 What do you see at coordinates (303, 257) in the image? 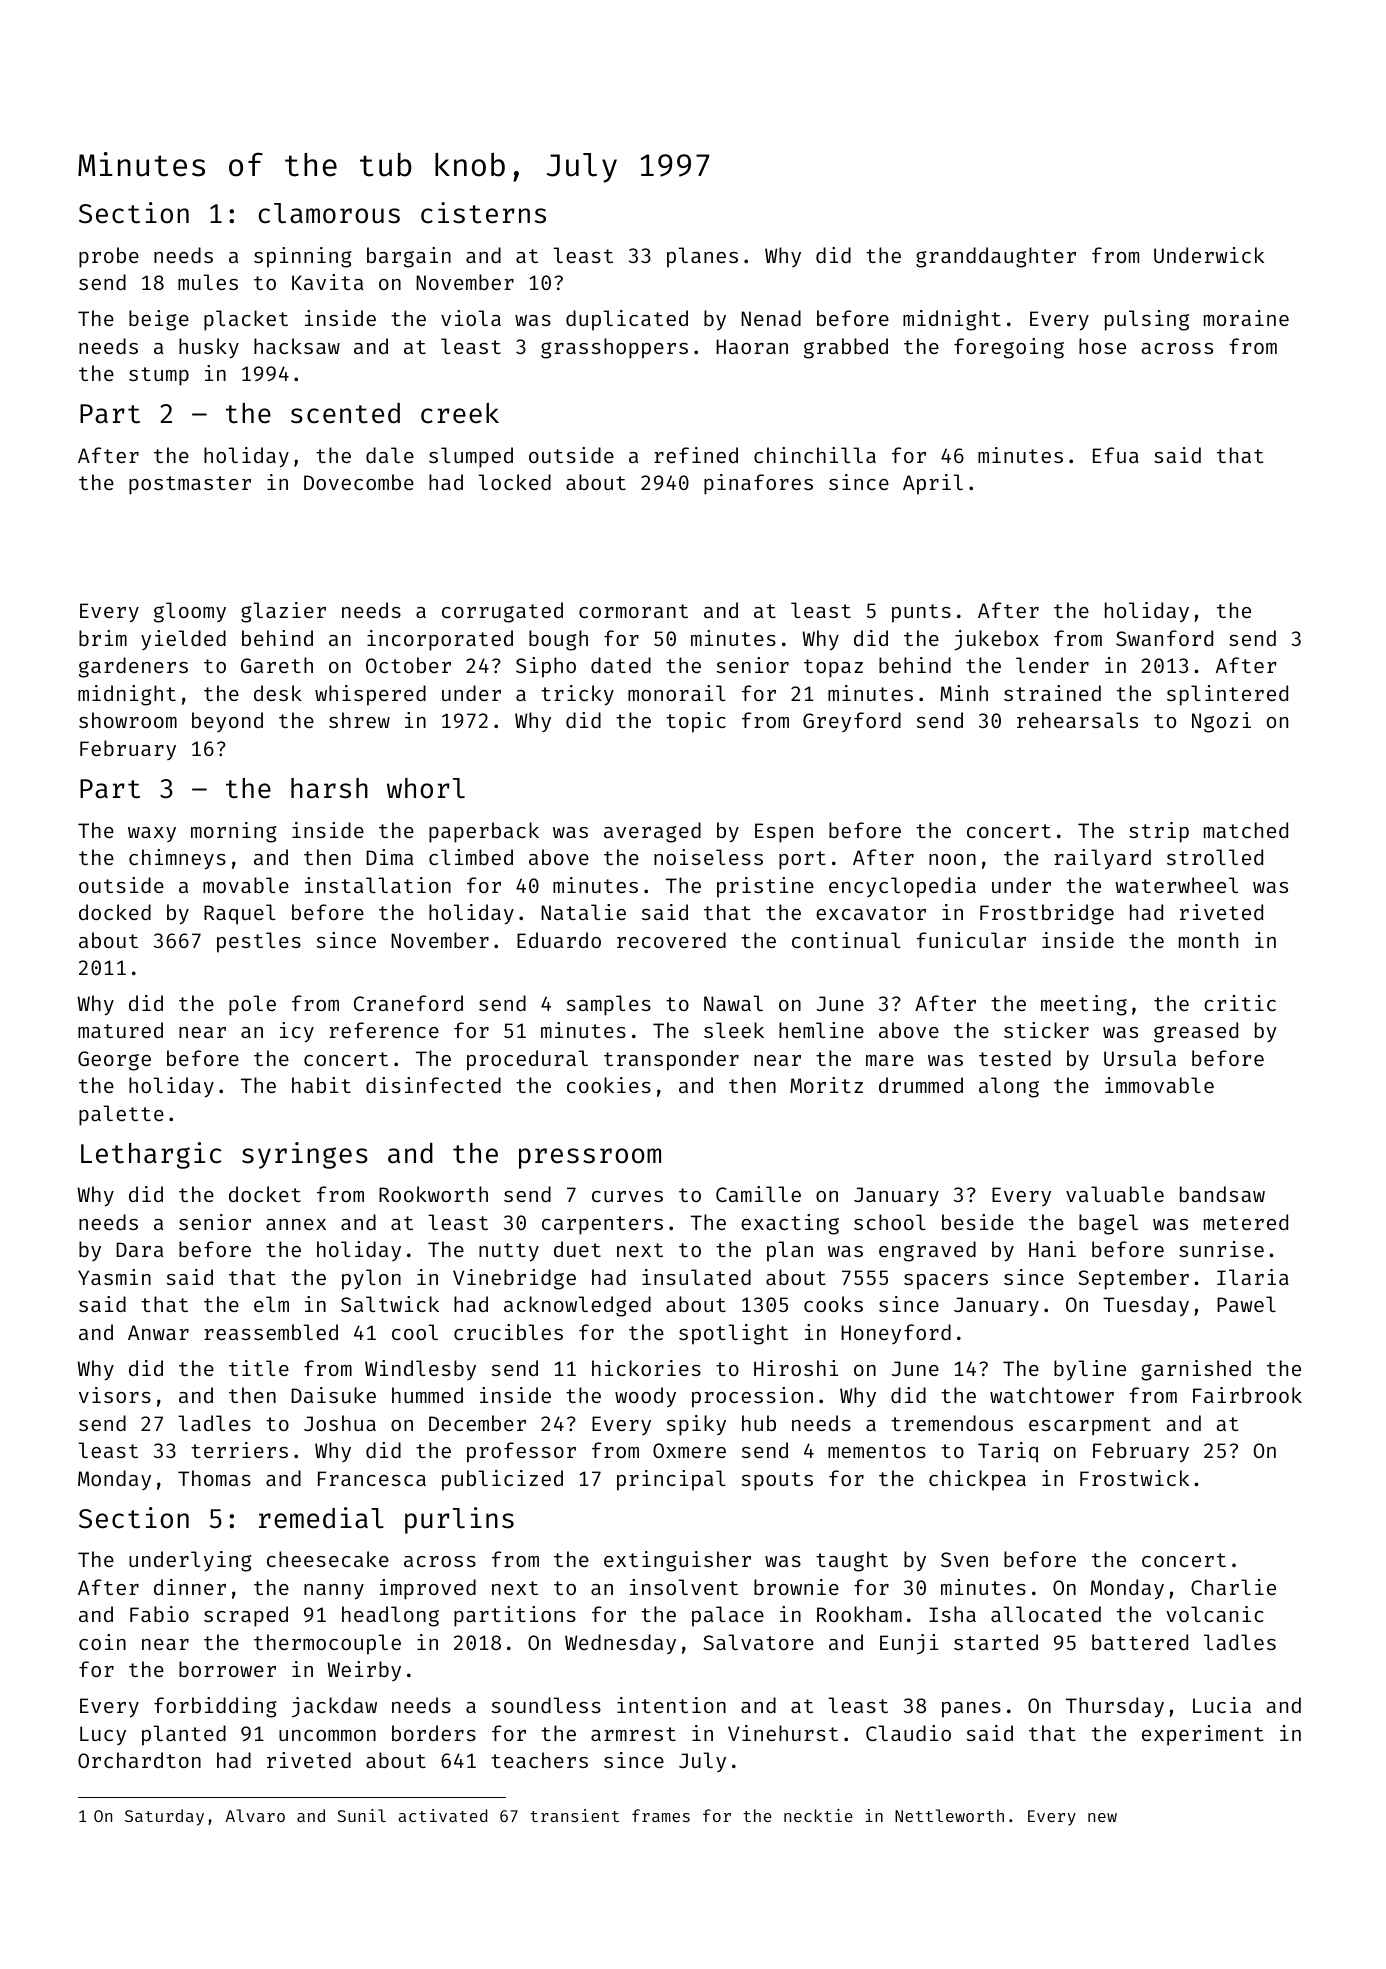
I see `spinning` at bounding box center [303, 257].
